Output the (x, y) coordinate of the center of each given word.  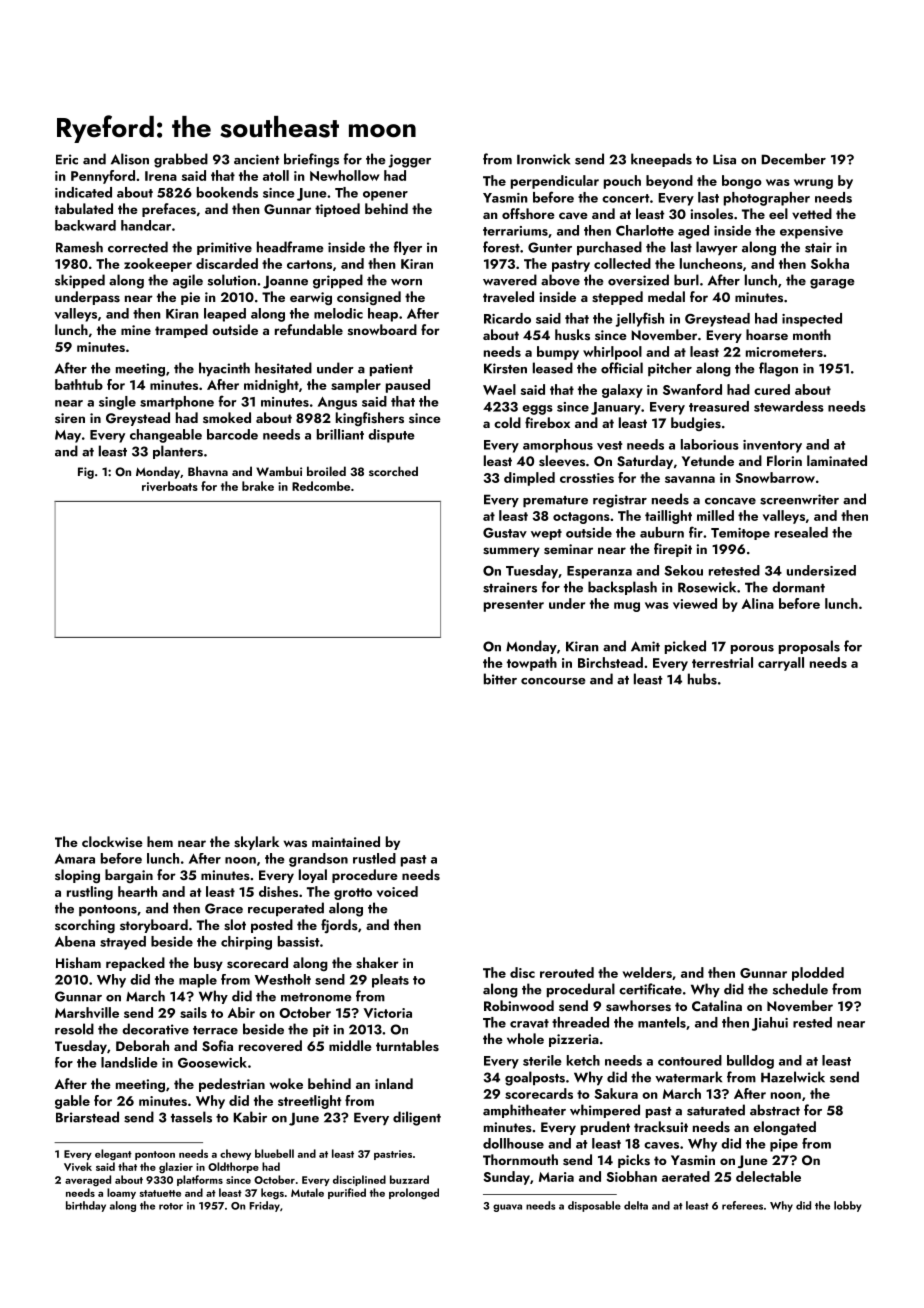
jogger (409, 161)
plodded (818, 974)
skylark (256, 843)
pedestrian (232, 1085)
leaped (225, 315)
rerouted (567, 972)
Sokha (830, 263)
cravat (529, 1023)
